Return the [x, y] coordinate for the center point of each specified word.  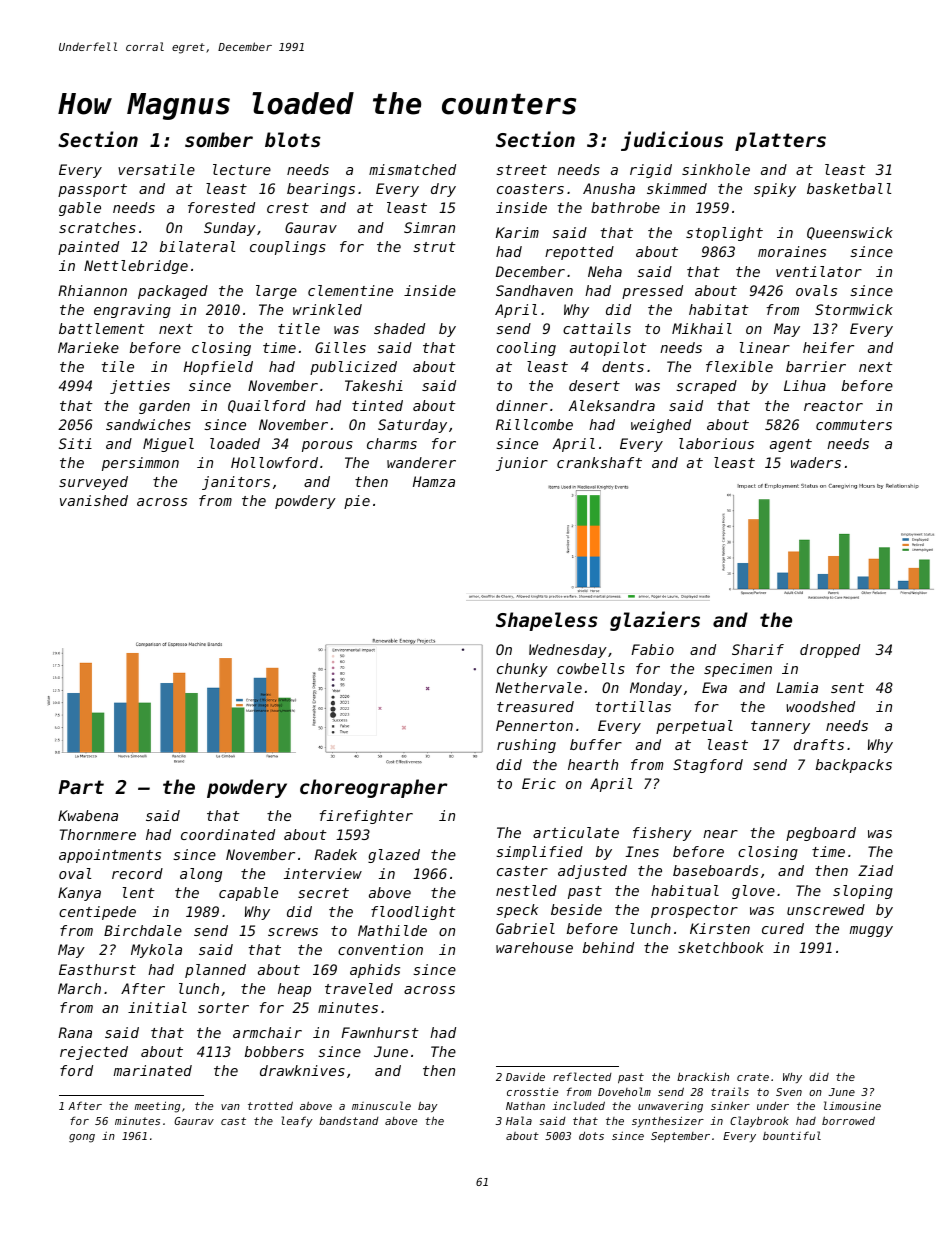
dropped [830, 651]
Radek [335, 854]
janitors [236, 483]
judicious [672, 141]
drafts [819, 744]
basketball [849, 188]
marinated [153, 1070]
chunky [522, 670]
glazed [394, 856]
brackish [703, 1076]
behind [608, 947]
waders [816, 462]
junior [522, 464]
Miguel [168, 445]
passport [92, 190]
